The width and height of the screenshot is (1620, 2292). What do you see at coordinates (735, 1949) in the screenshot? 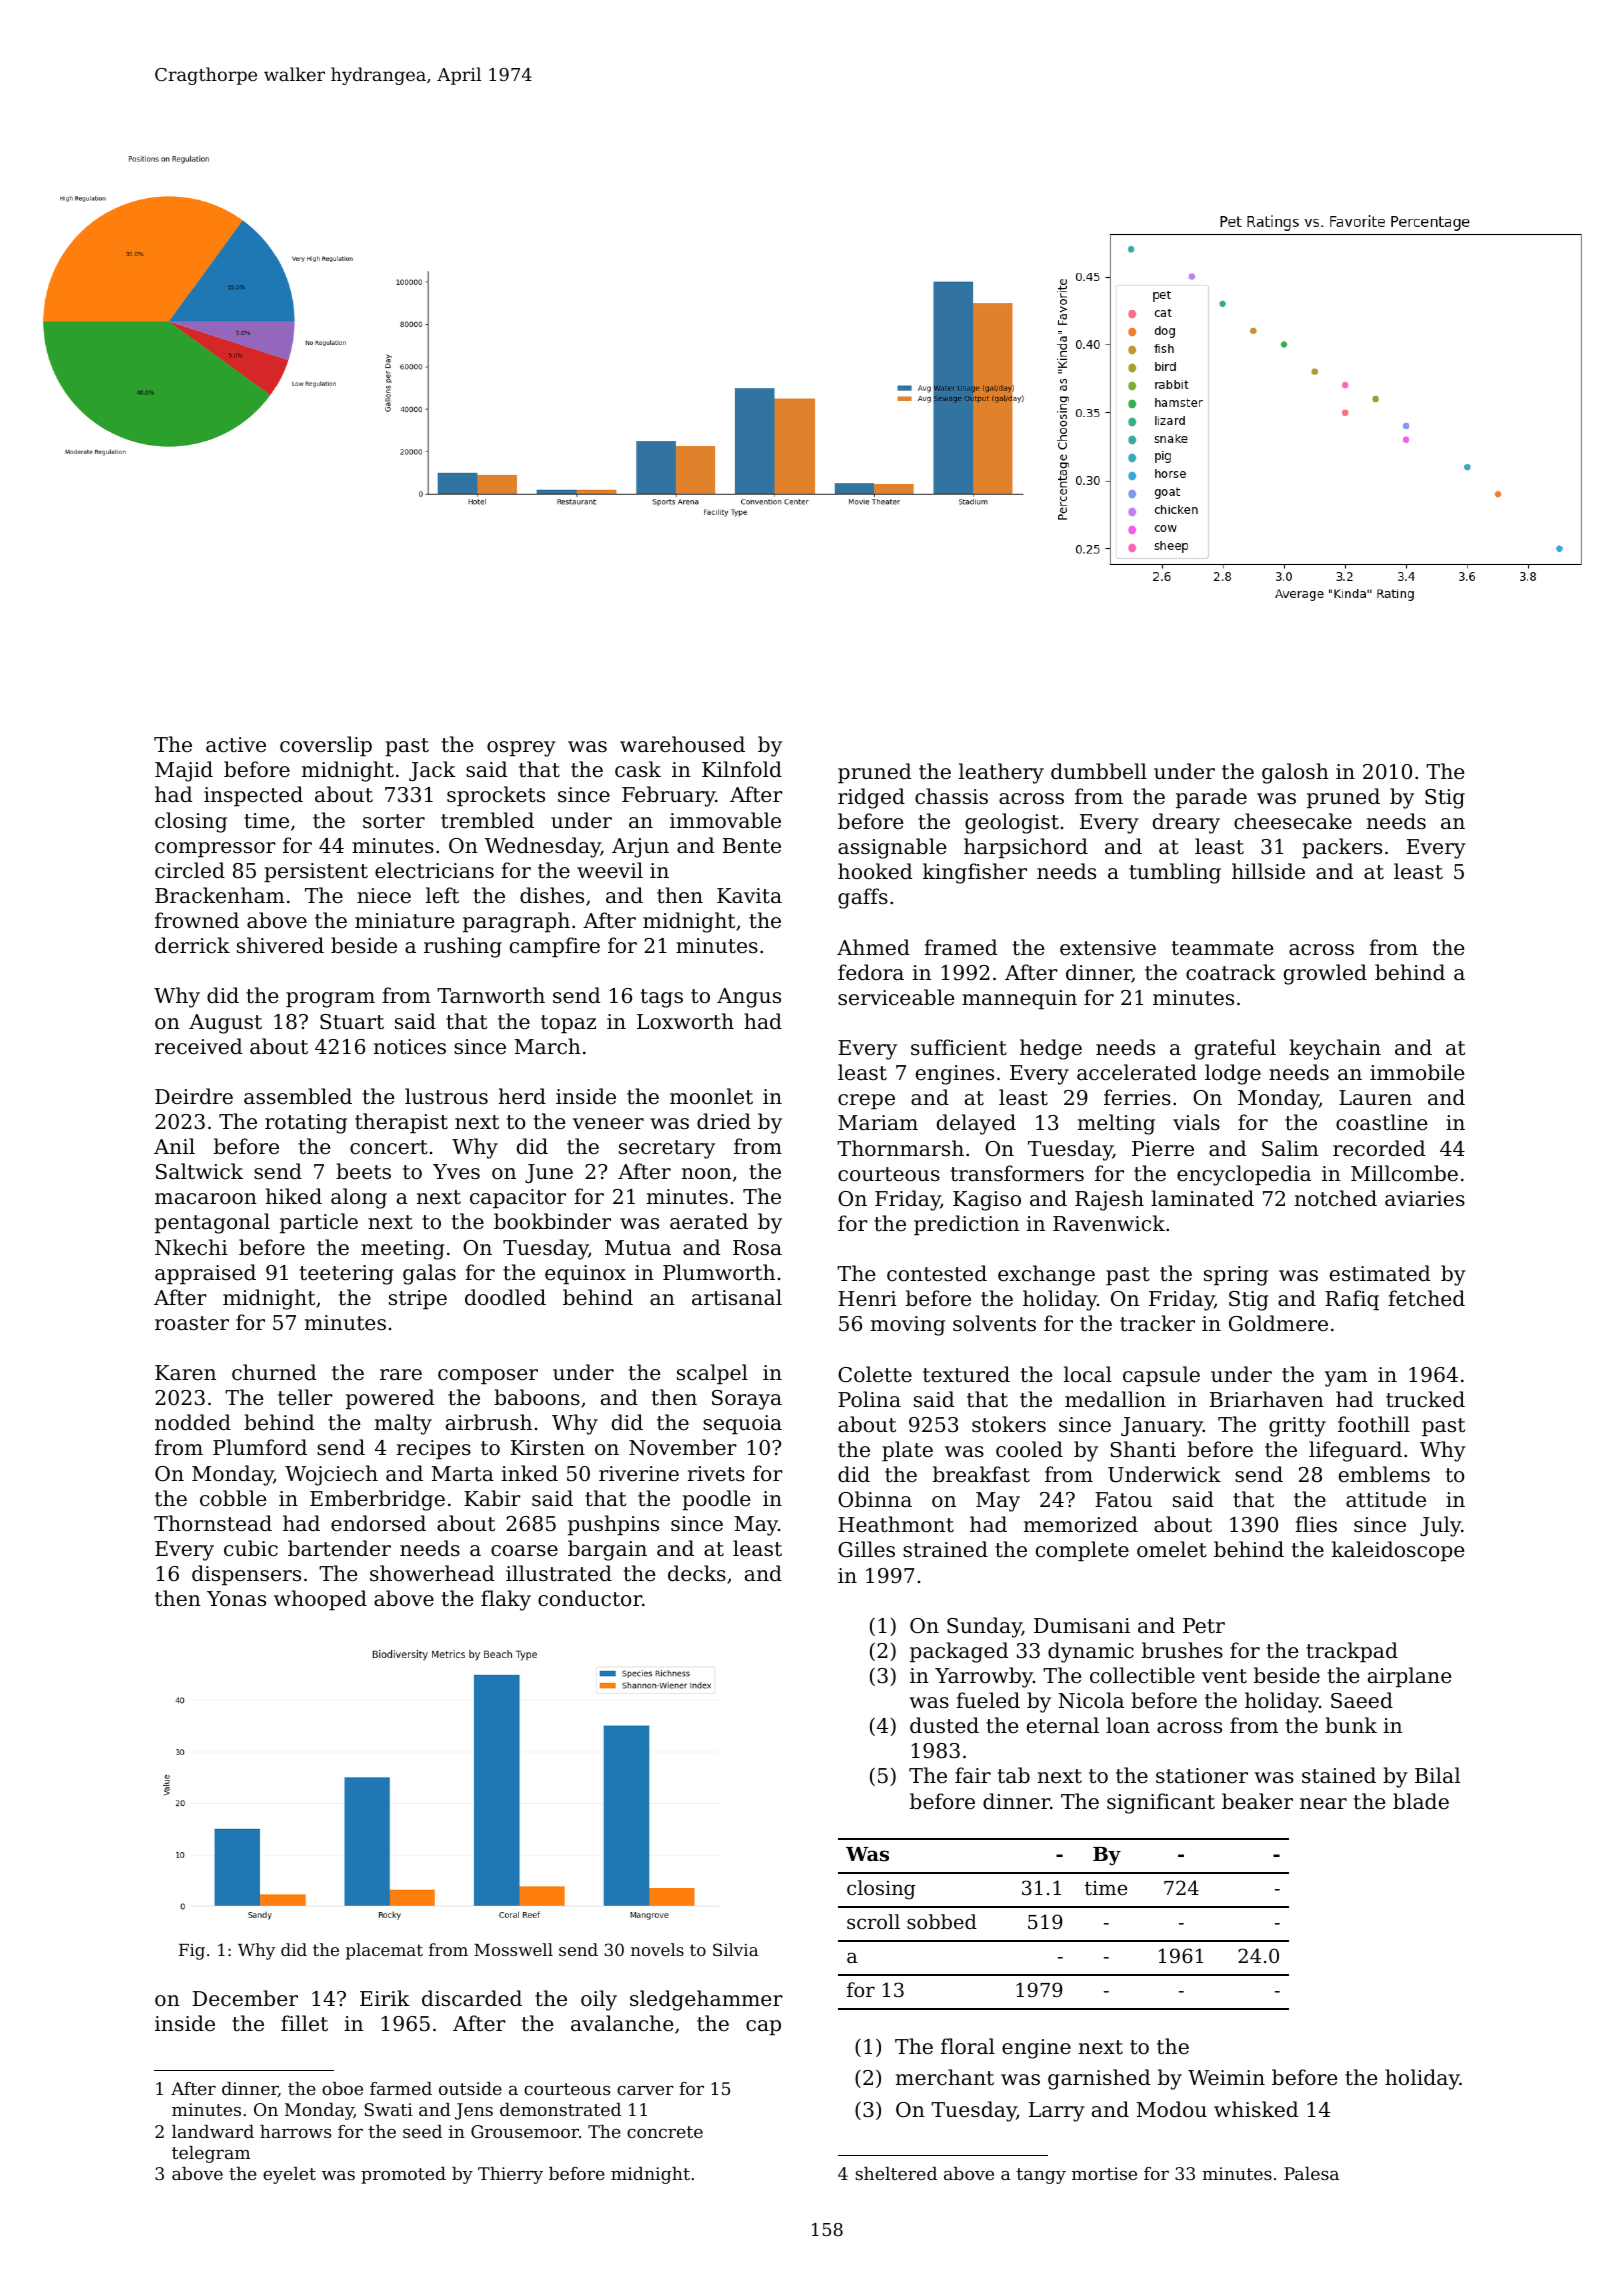
I see `Silvia` at bounding box center [735, 1949].
